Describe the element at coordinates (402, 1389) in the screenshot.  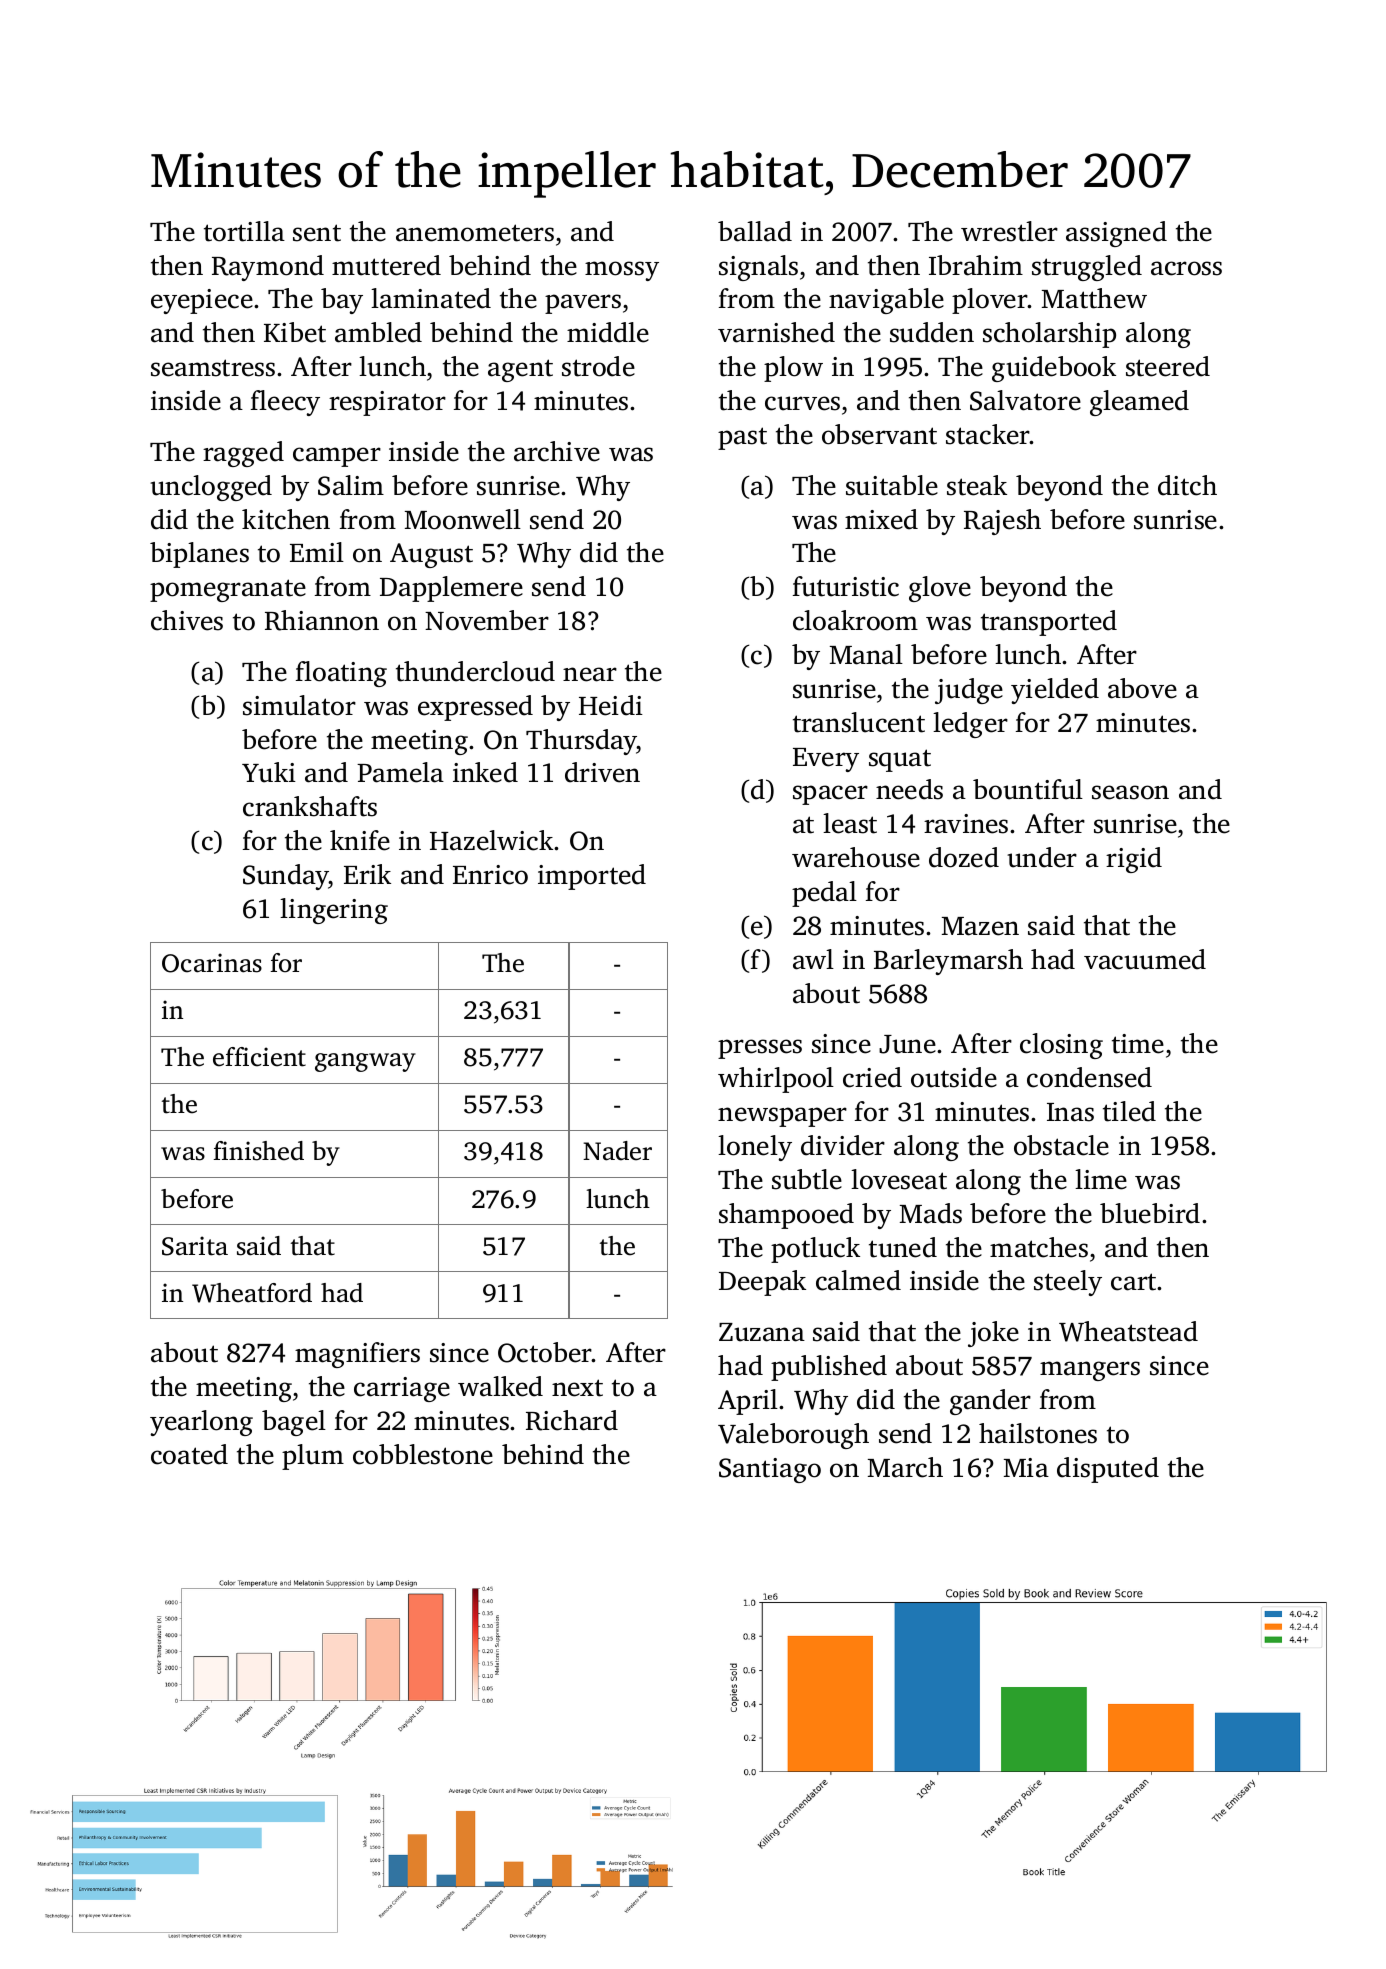
I see `carriage` at that location.
